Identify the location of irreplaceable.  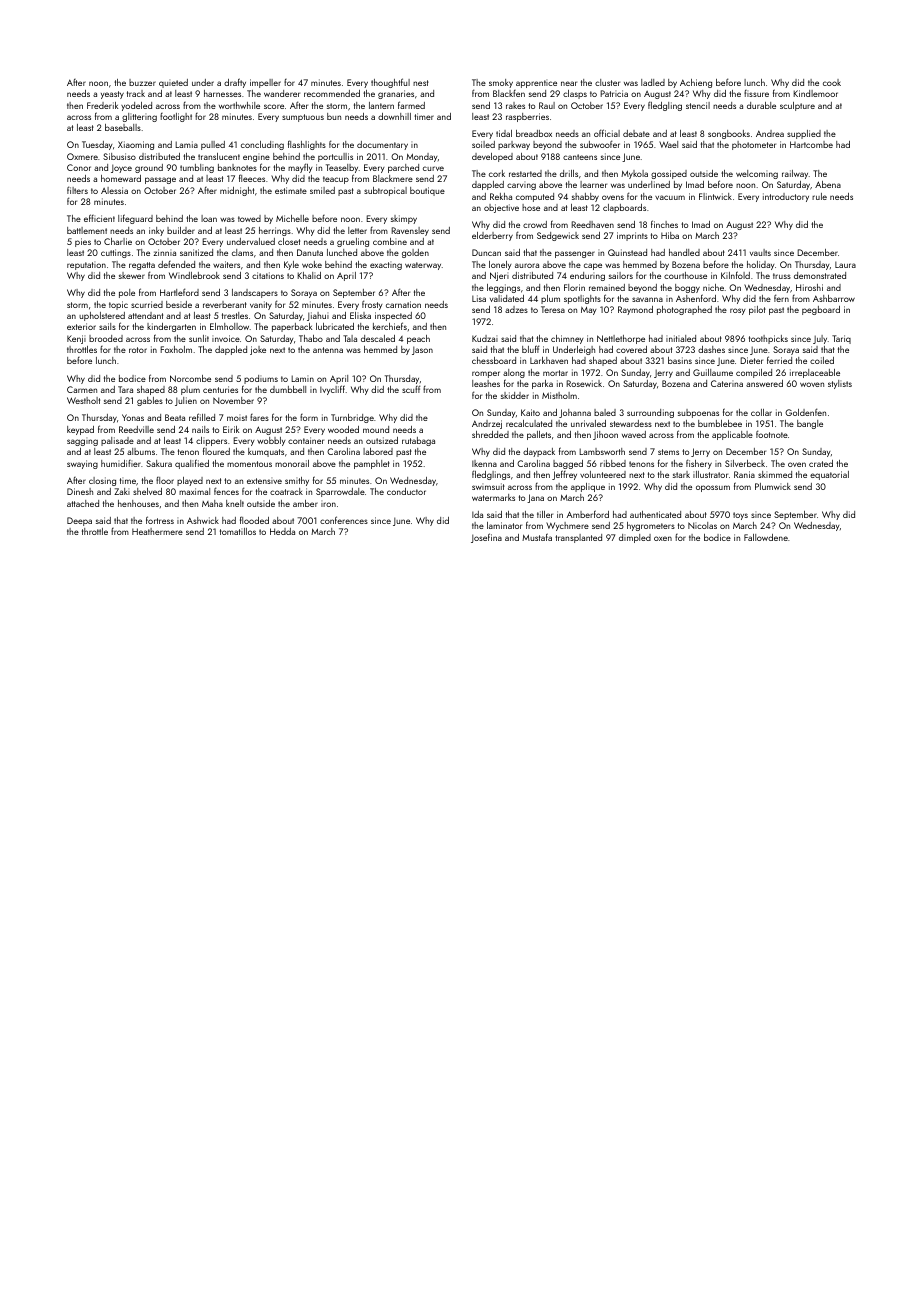
(815, 373).
